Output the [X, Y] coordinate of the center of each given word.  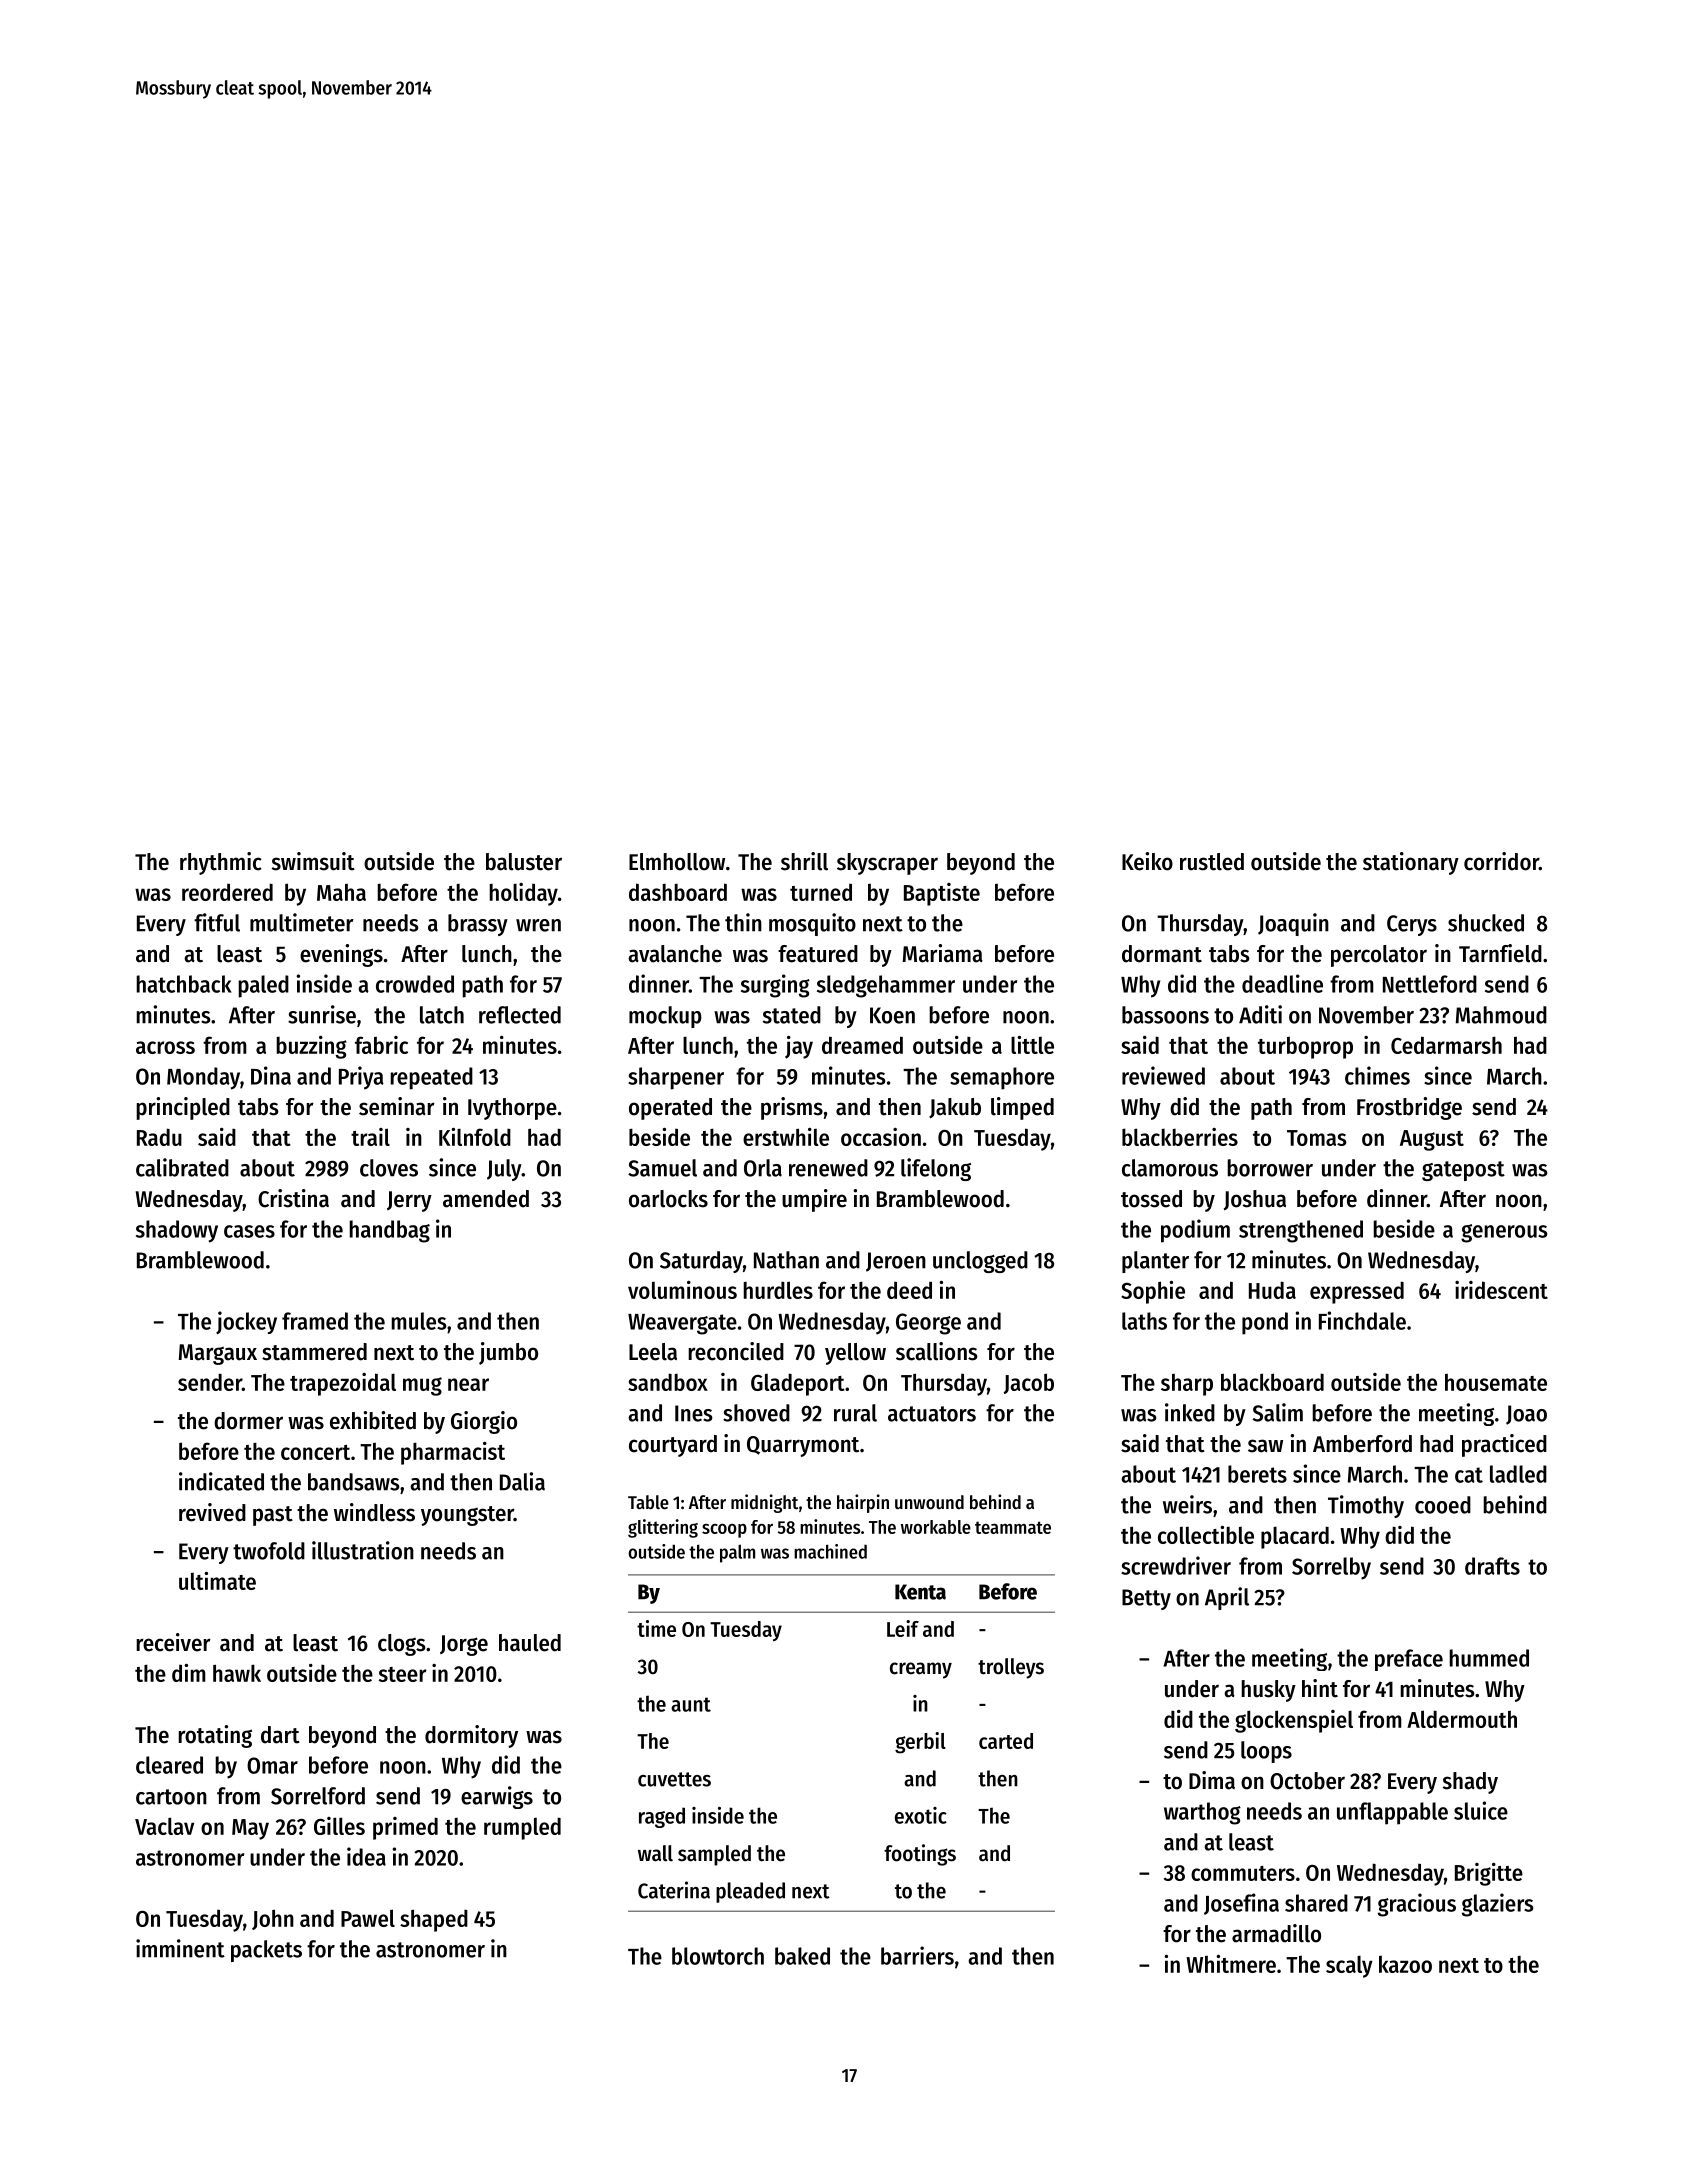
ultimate [217, 1581]
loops [1266, 1752]
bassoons [1165, 1015]
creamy [921, 1670]
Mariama [943, 953]
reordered [227, 892]
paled [263, 986]
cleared [169, 1765]
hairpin [863, 1503]
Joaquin [1293, 924]
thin [743, 922]
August [1432, 1140]
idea [366, 1856]
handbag [389, 1231]
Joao [1526, 1415]
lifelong [936, 1169]
